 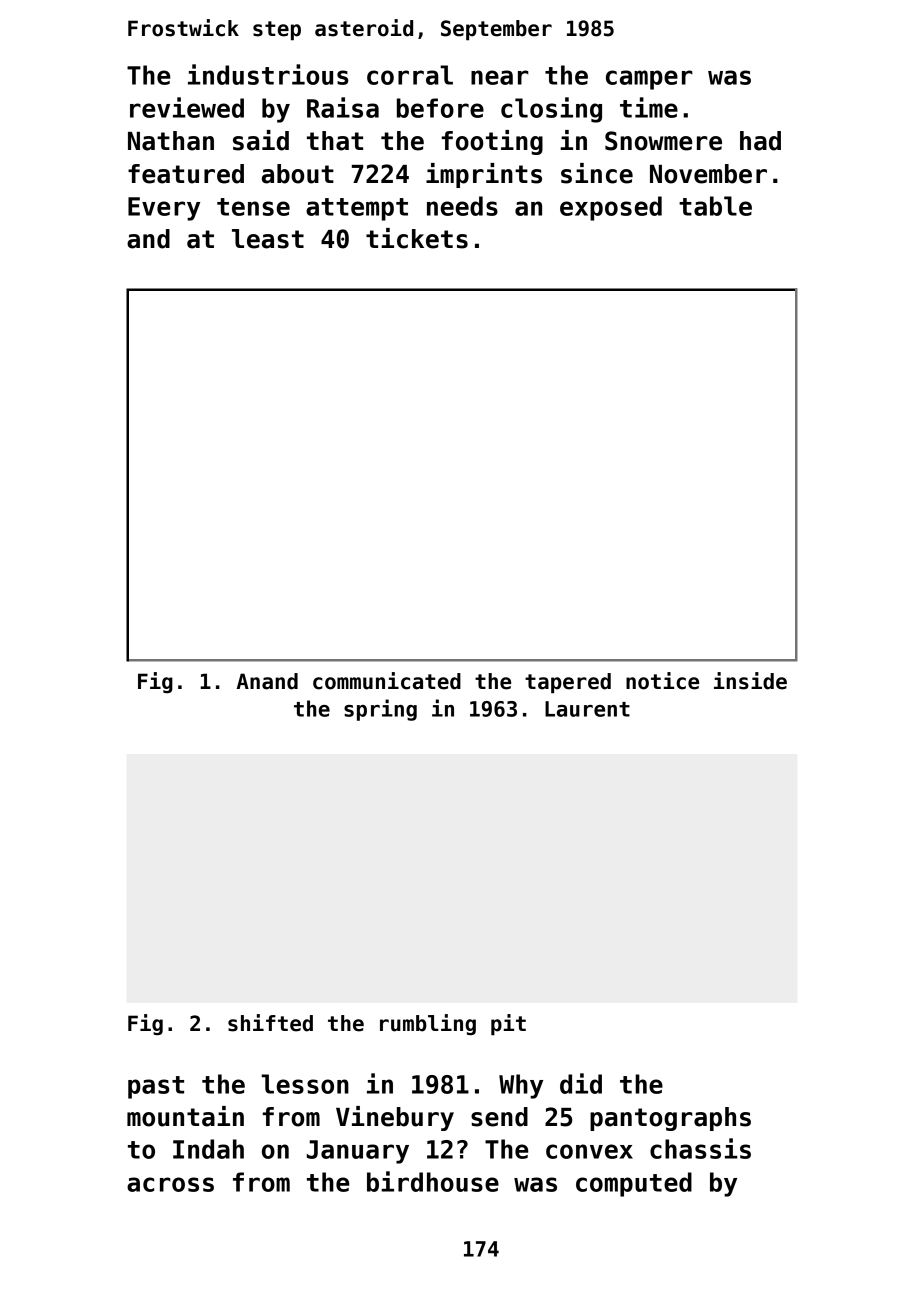 What do you see at coordinates (170, 1184) in the document?
I see `across` at bounding box center [170, 1184].
